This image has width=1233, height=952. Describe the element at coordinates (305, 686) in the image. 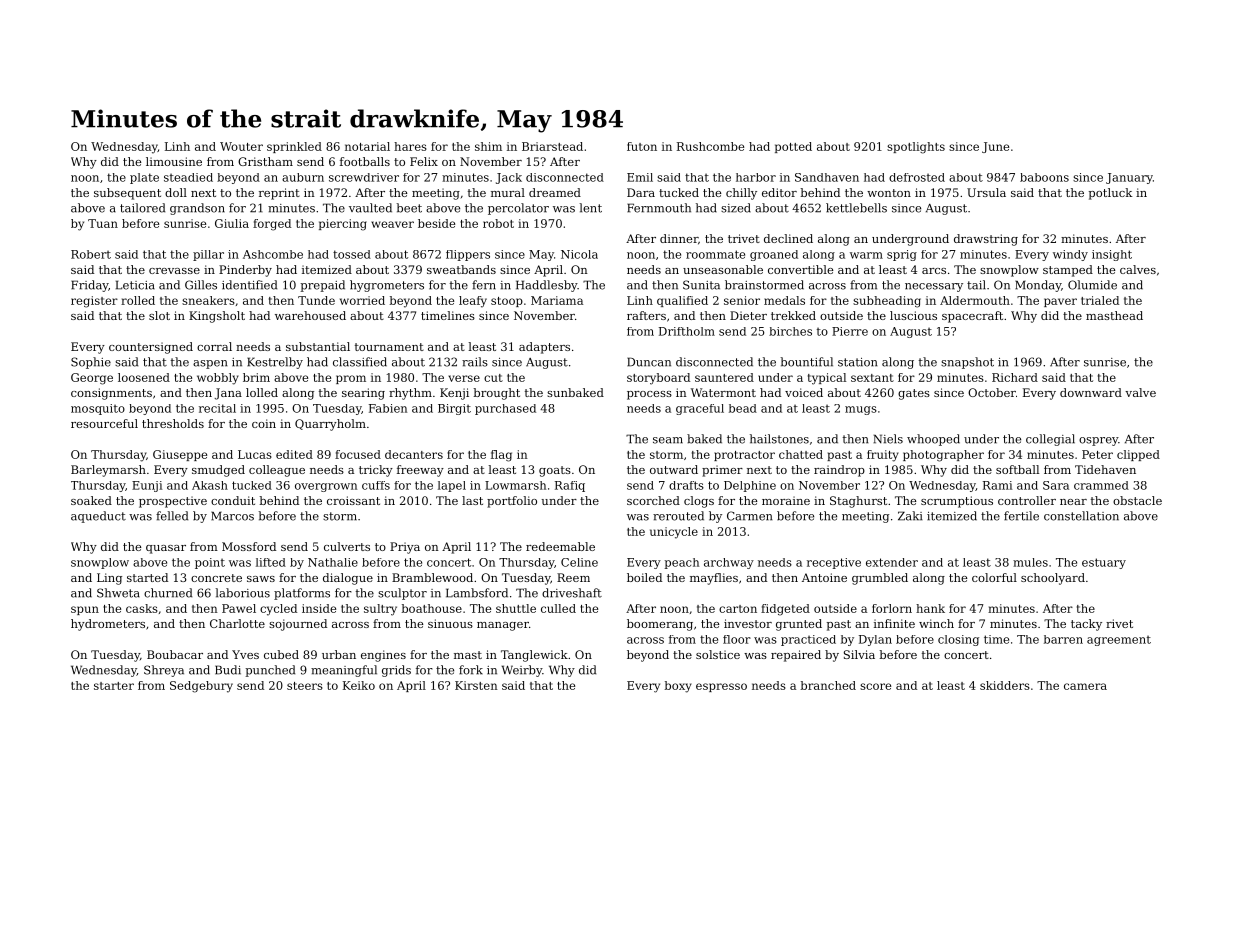

I see `steers` at that location.
